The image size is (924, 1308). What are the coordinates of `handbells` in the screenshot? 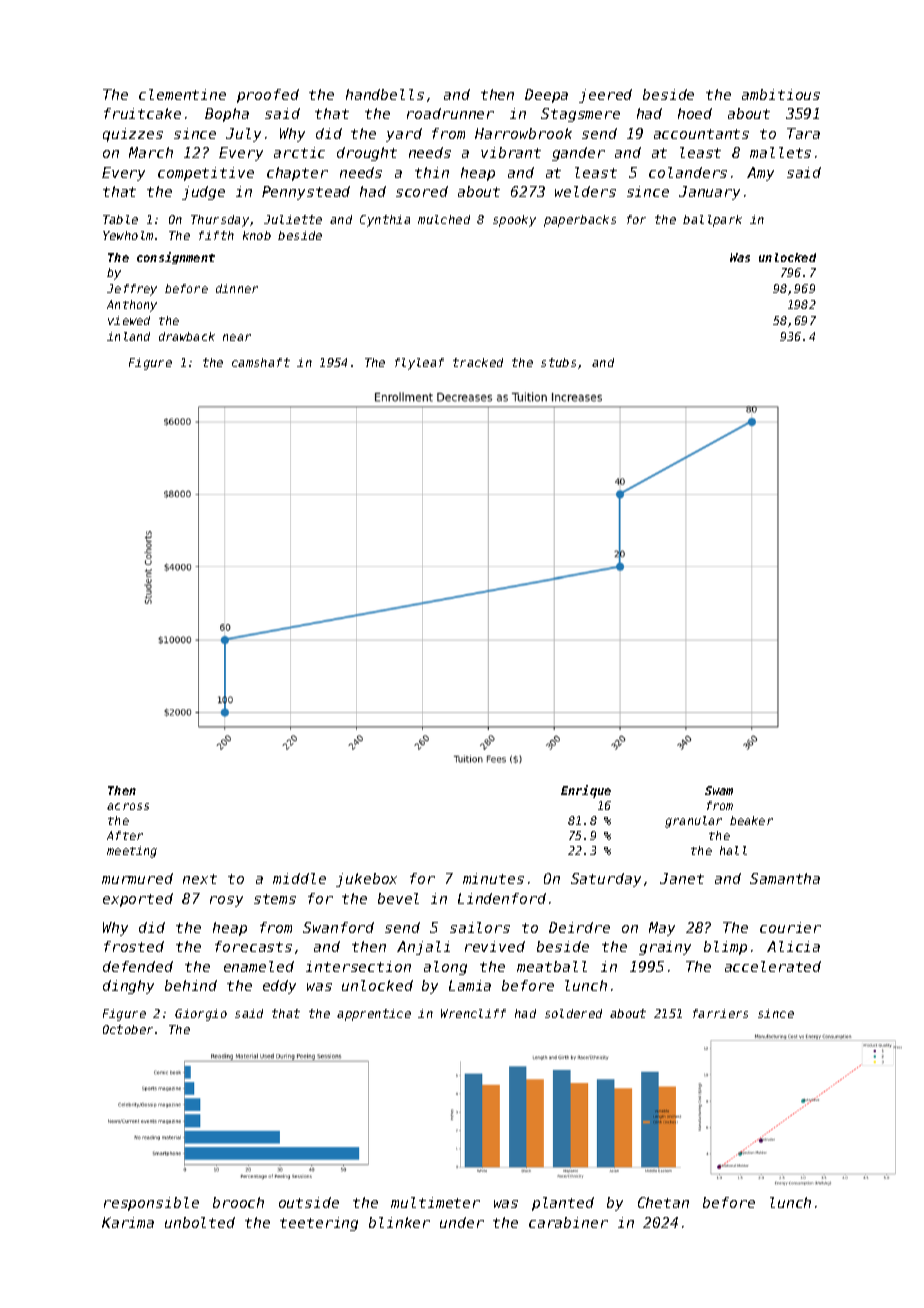 It's located at (385, 94).
